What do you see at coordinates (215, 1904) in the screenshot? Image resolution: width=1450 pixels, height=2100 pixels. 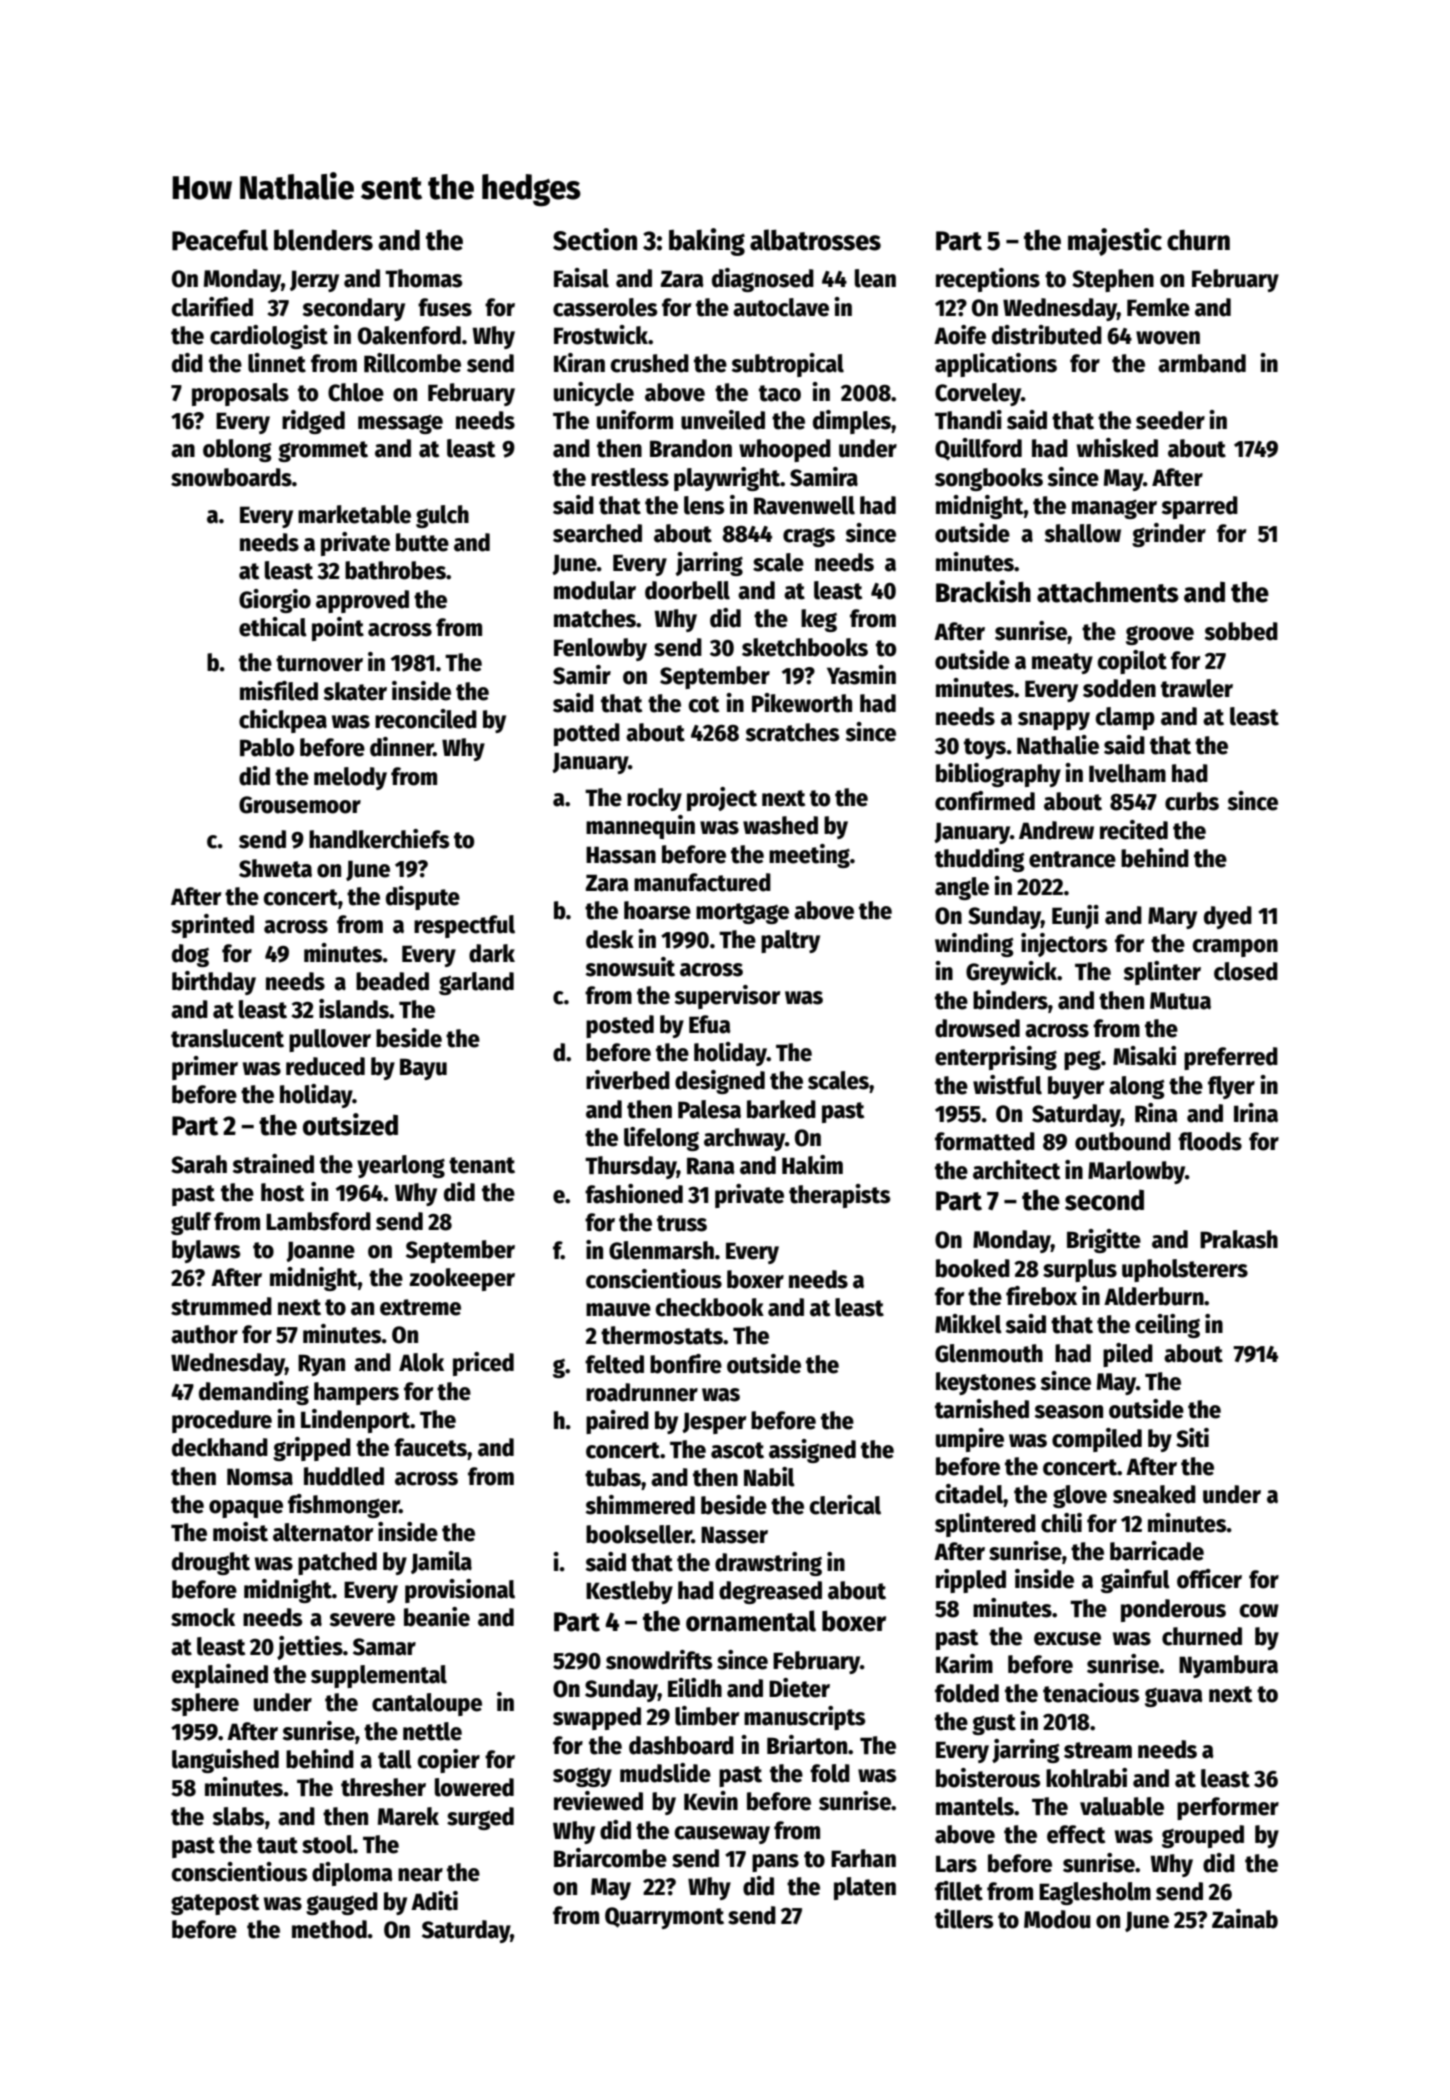 I see `gatepost` at bounding box center [215, 1904].
